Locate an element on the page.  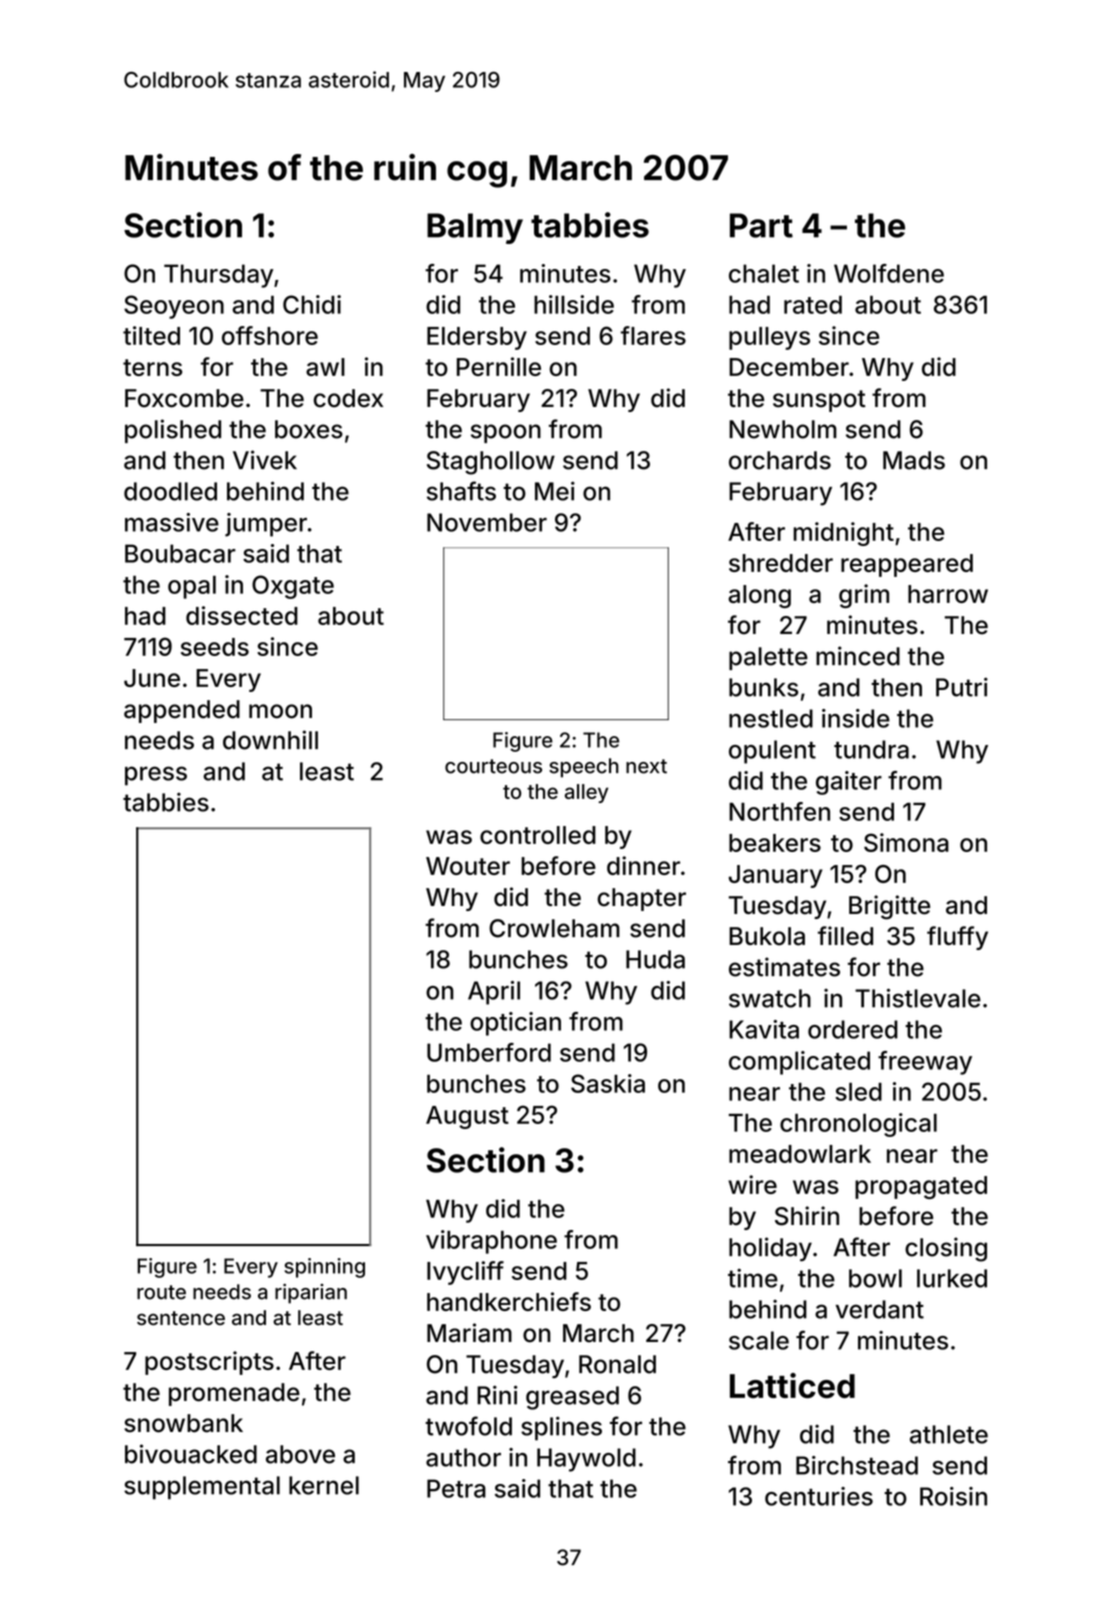
Roisin is located at coordinates (953, 1496).
